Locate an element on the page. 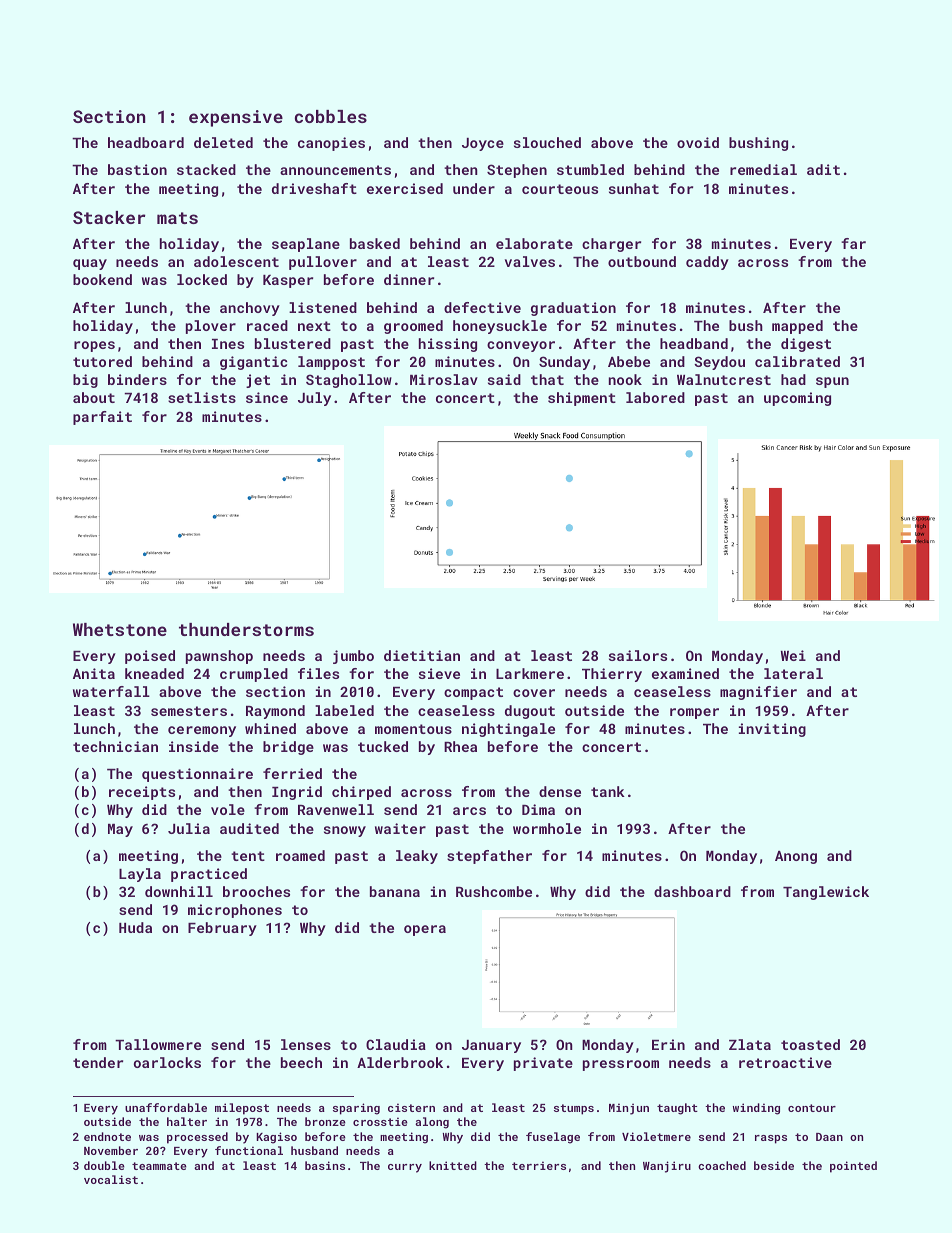  mats is located at coordinates (177, 218).
